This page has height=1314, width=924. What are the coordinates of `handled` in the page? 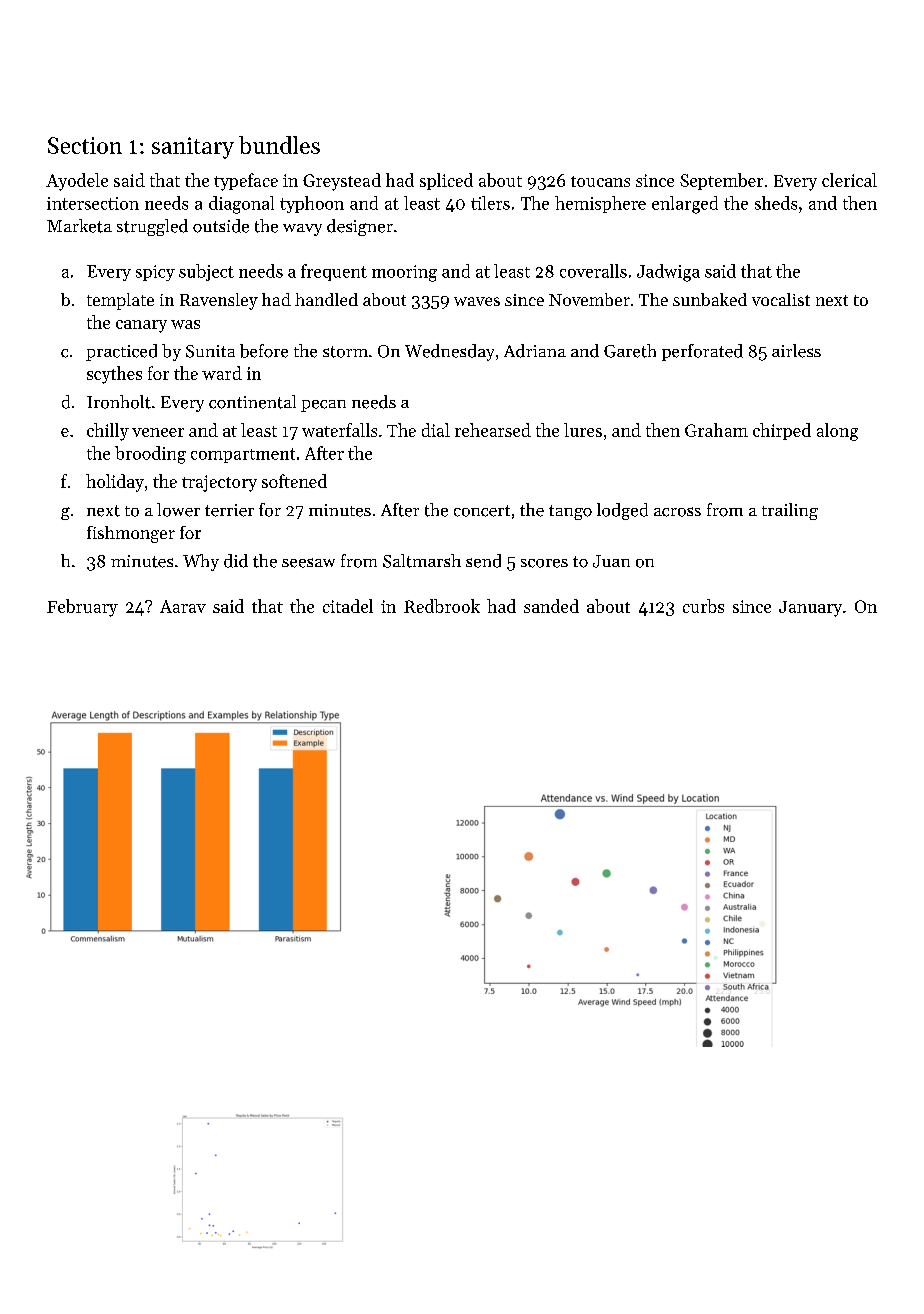 It's located at (326, 299).
